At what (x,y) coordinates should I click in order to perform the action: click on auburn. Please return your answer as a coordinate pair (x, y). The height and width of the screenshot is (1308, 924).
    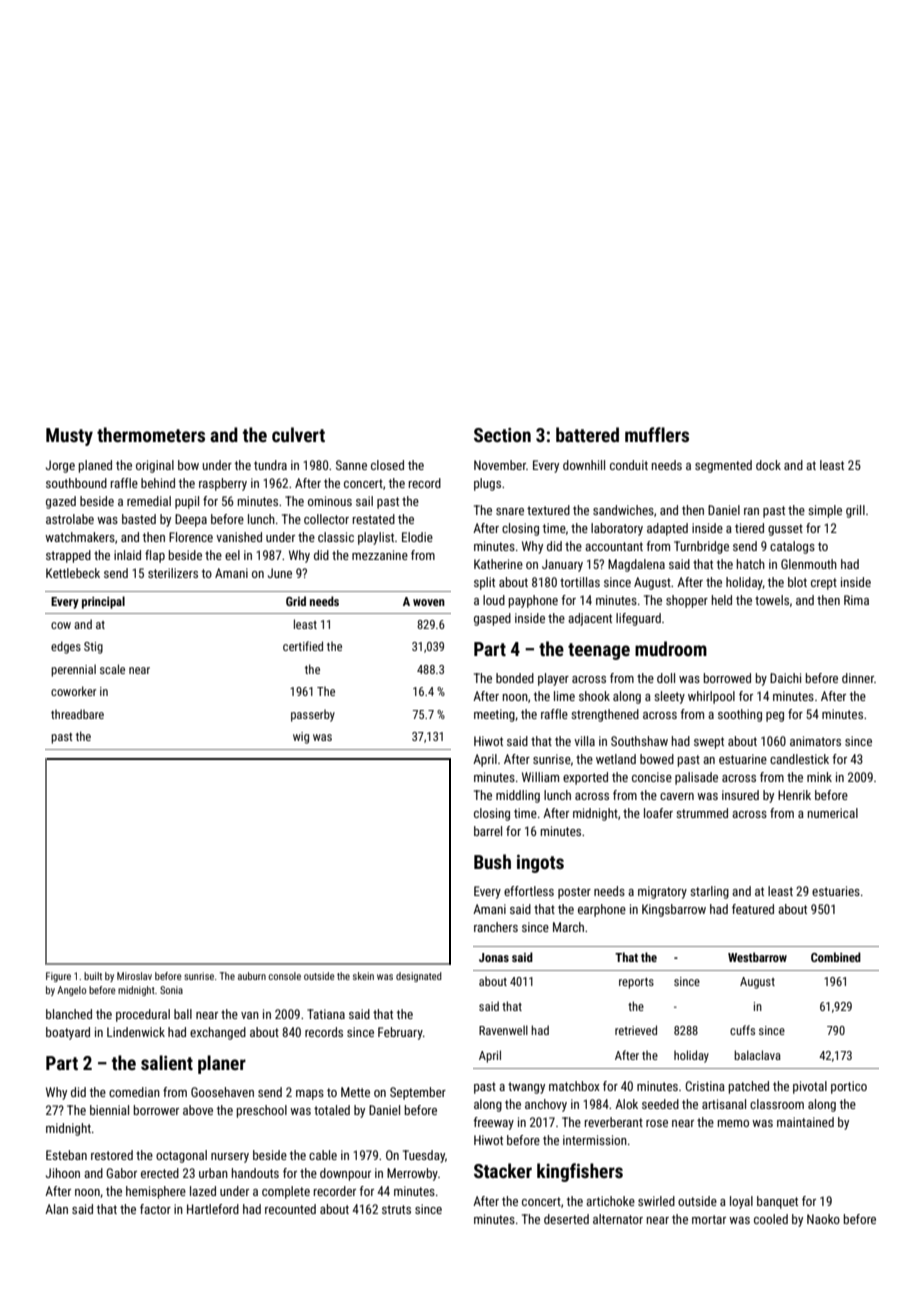
    Looking at the image, I should click on (252, 976).
